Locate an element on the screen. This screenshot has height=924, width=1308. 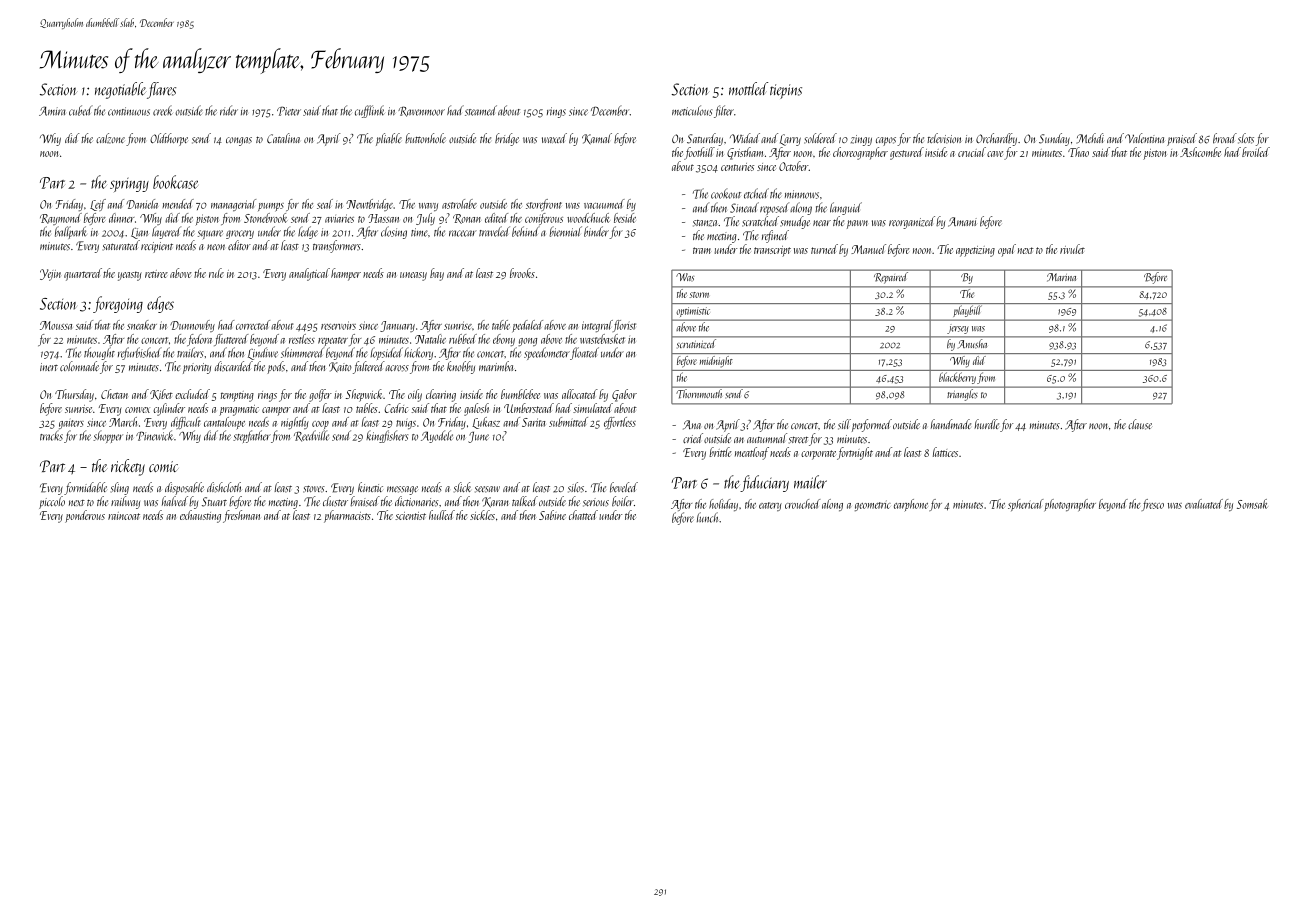
Kaito is located at coordinates (340, 367).
